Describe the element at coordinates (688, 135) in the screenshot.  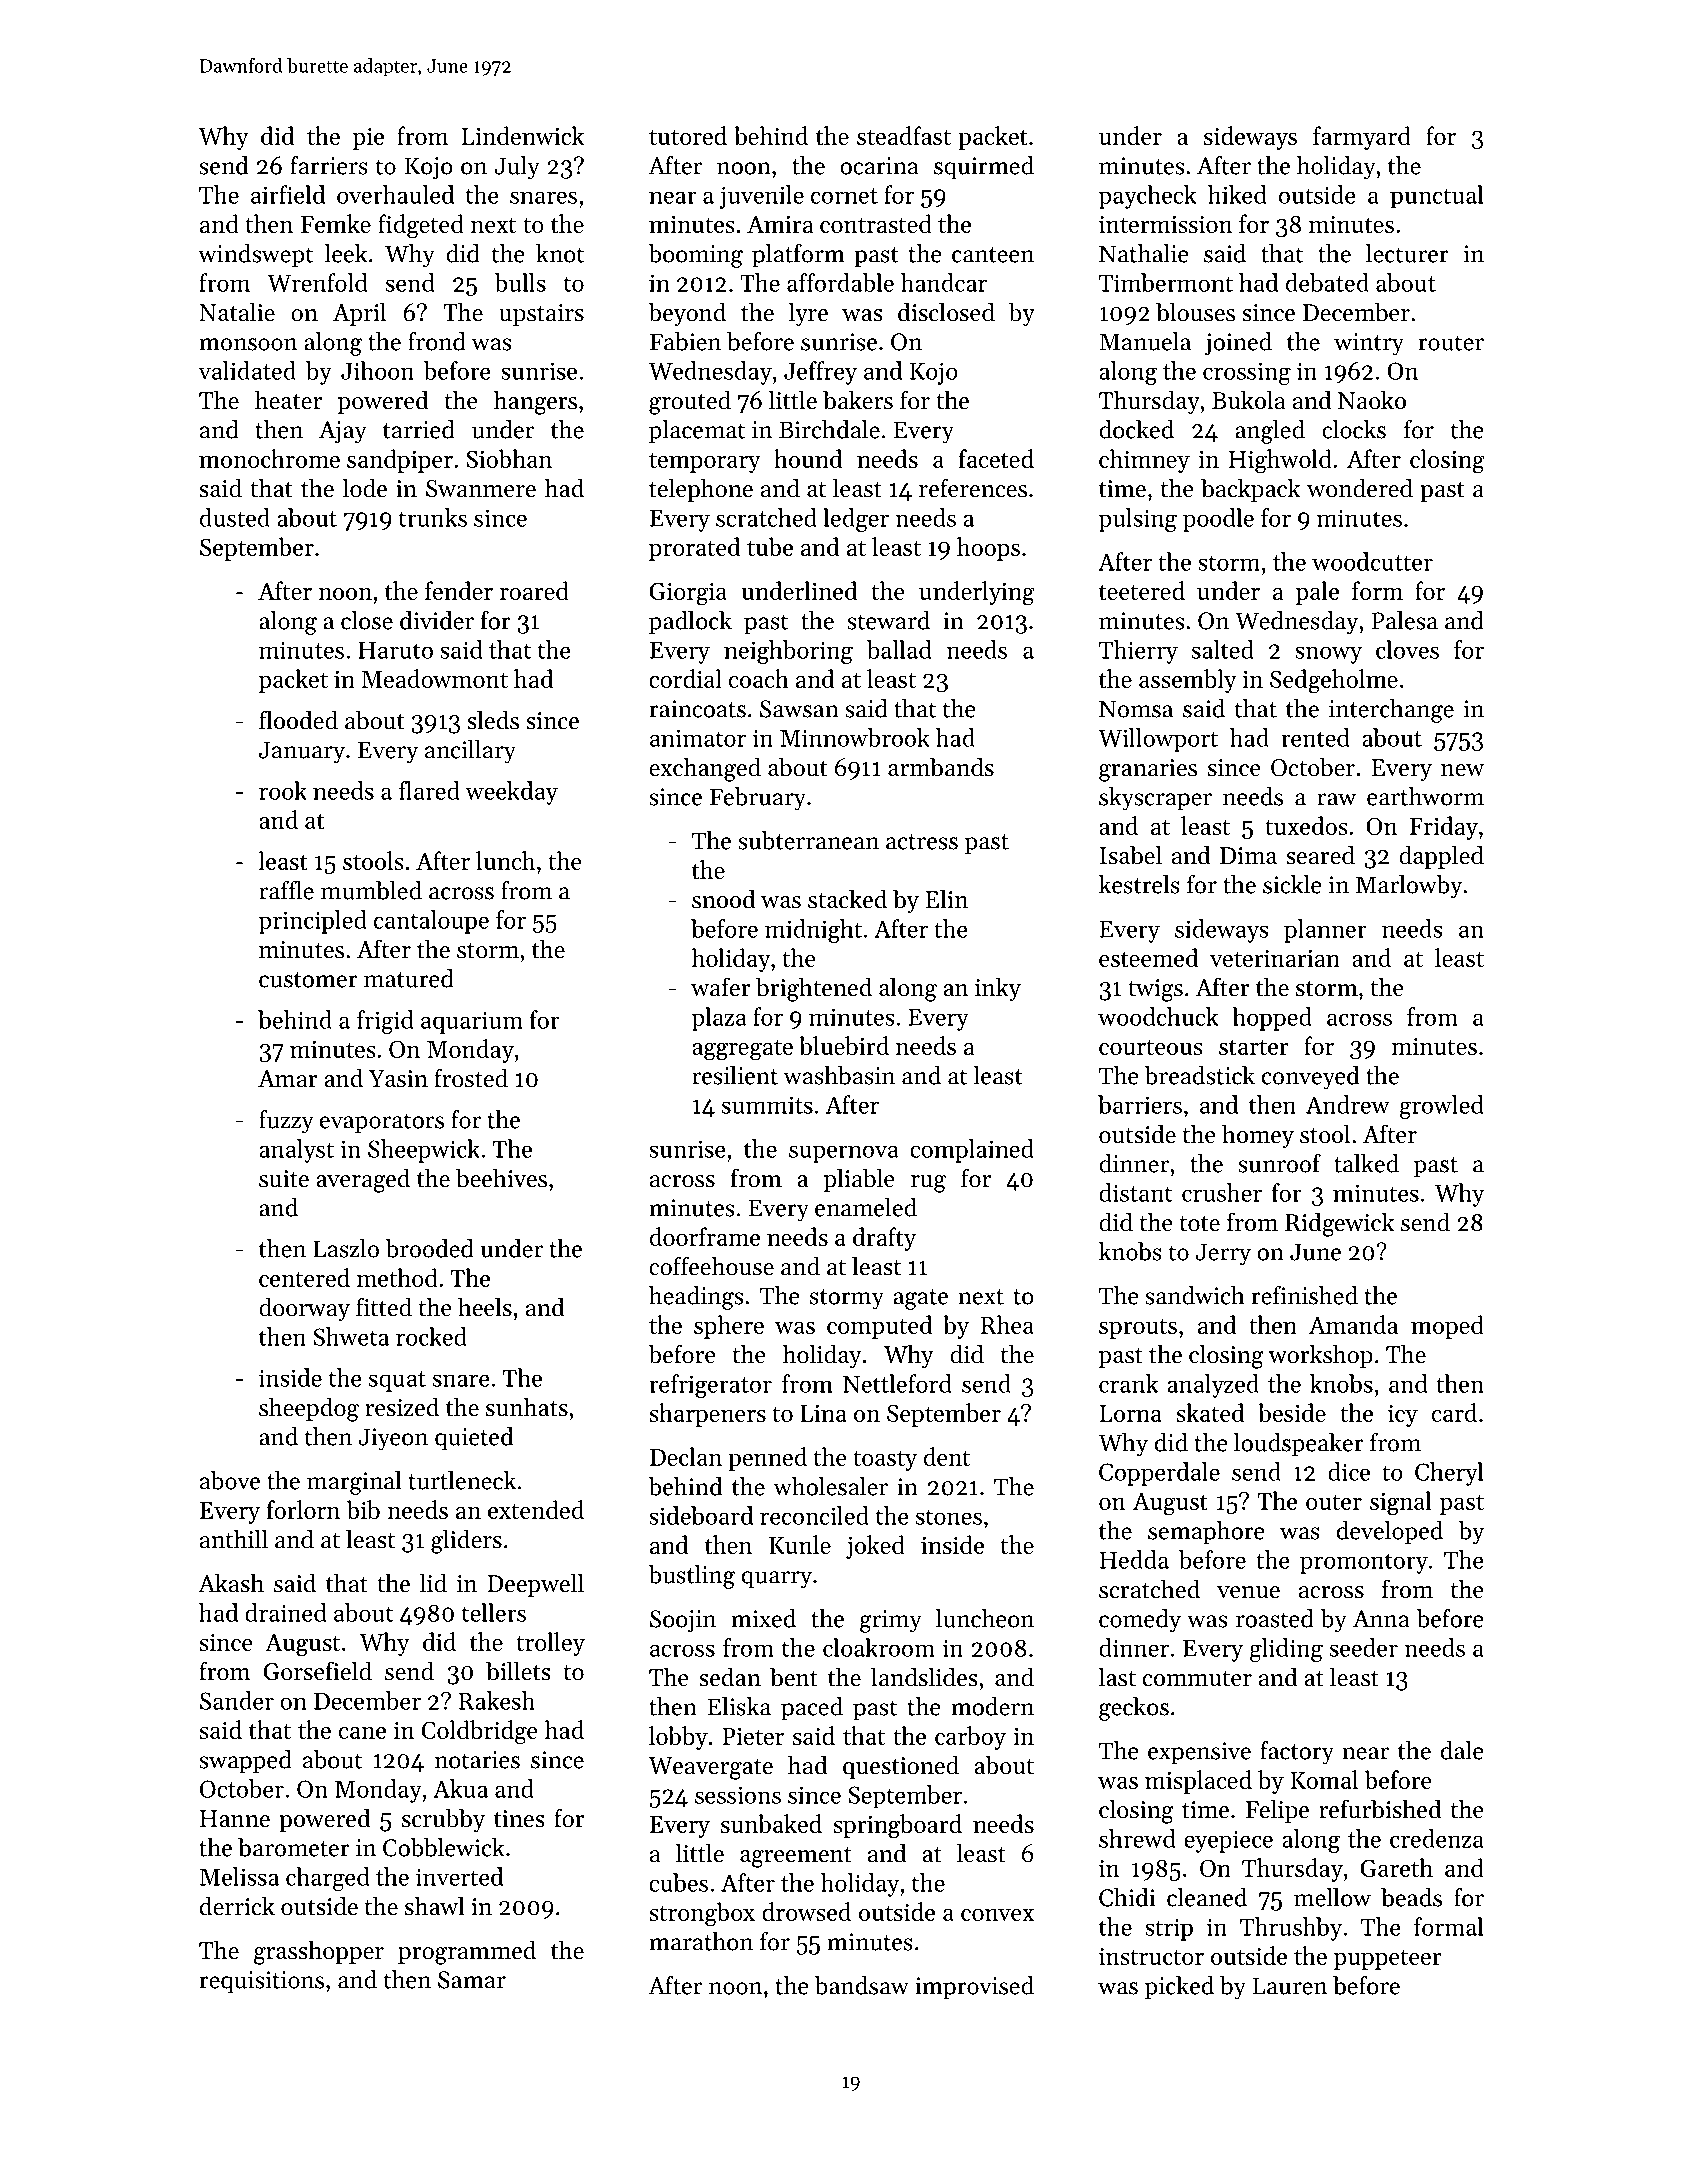
I see `tutored` at that location.
